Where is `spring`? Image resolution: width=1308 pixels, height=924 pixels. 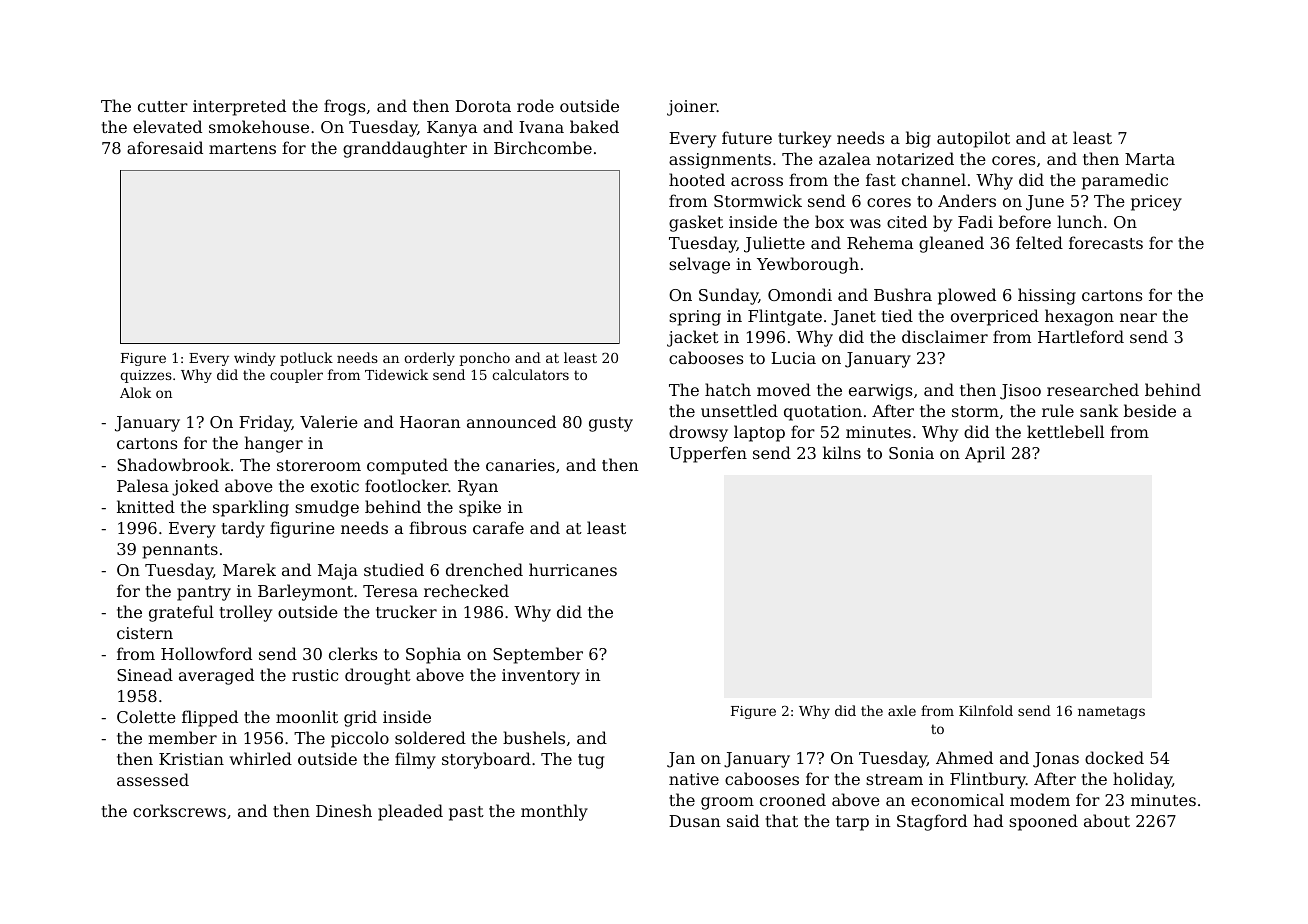
spring is located at coordinates (695, 318).
